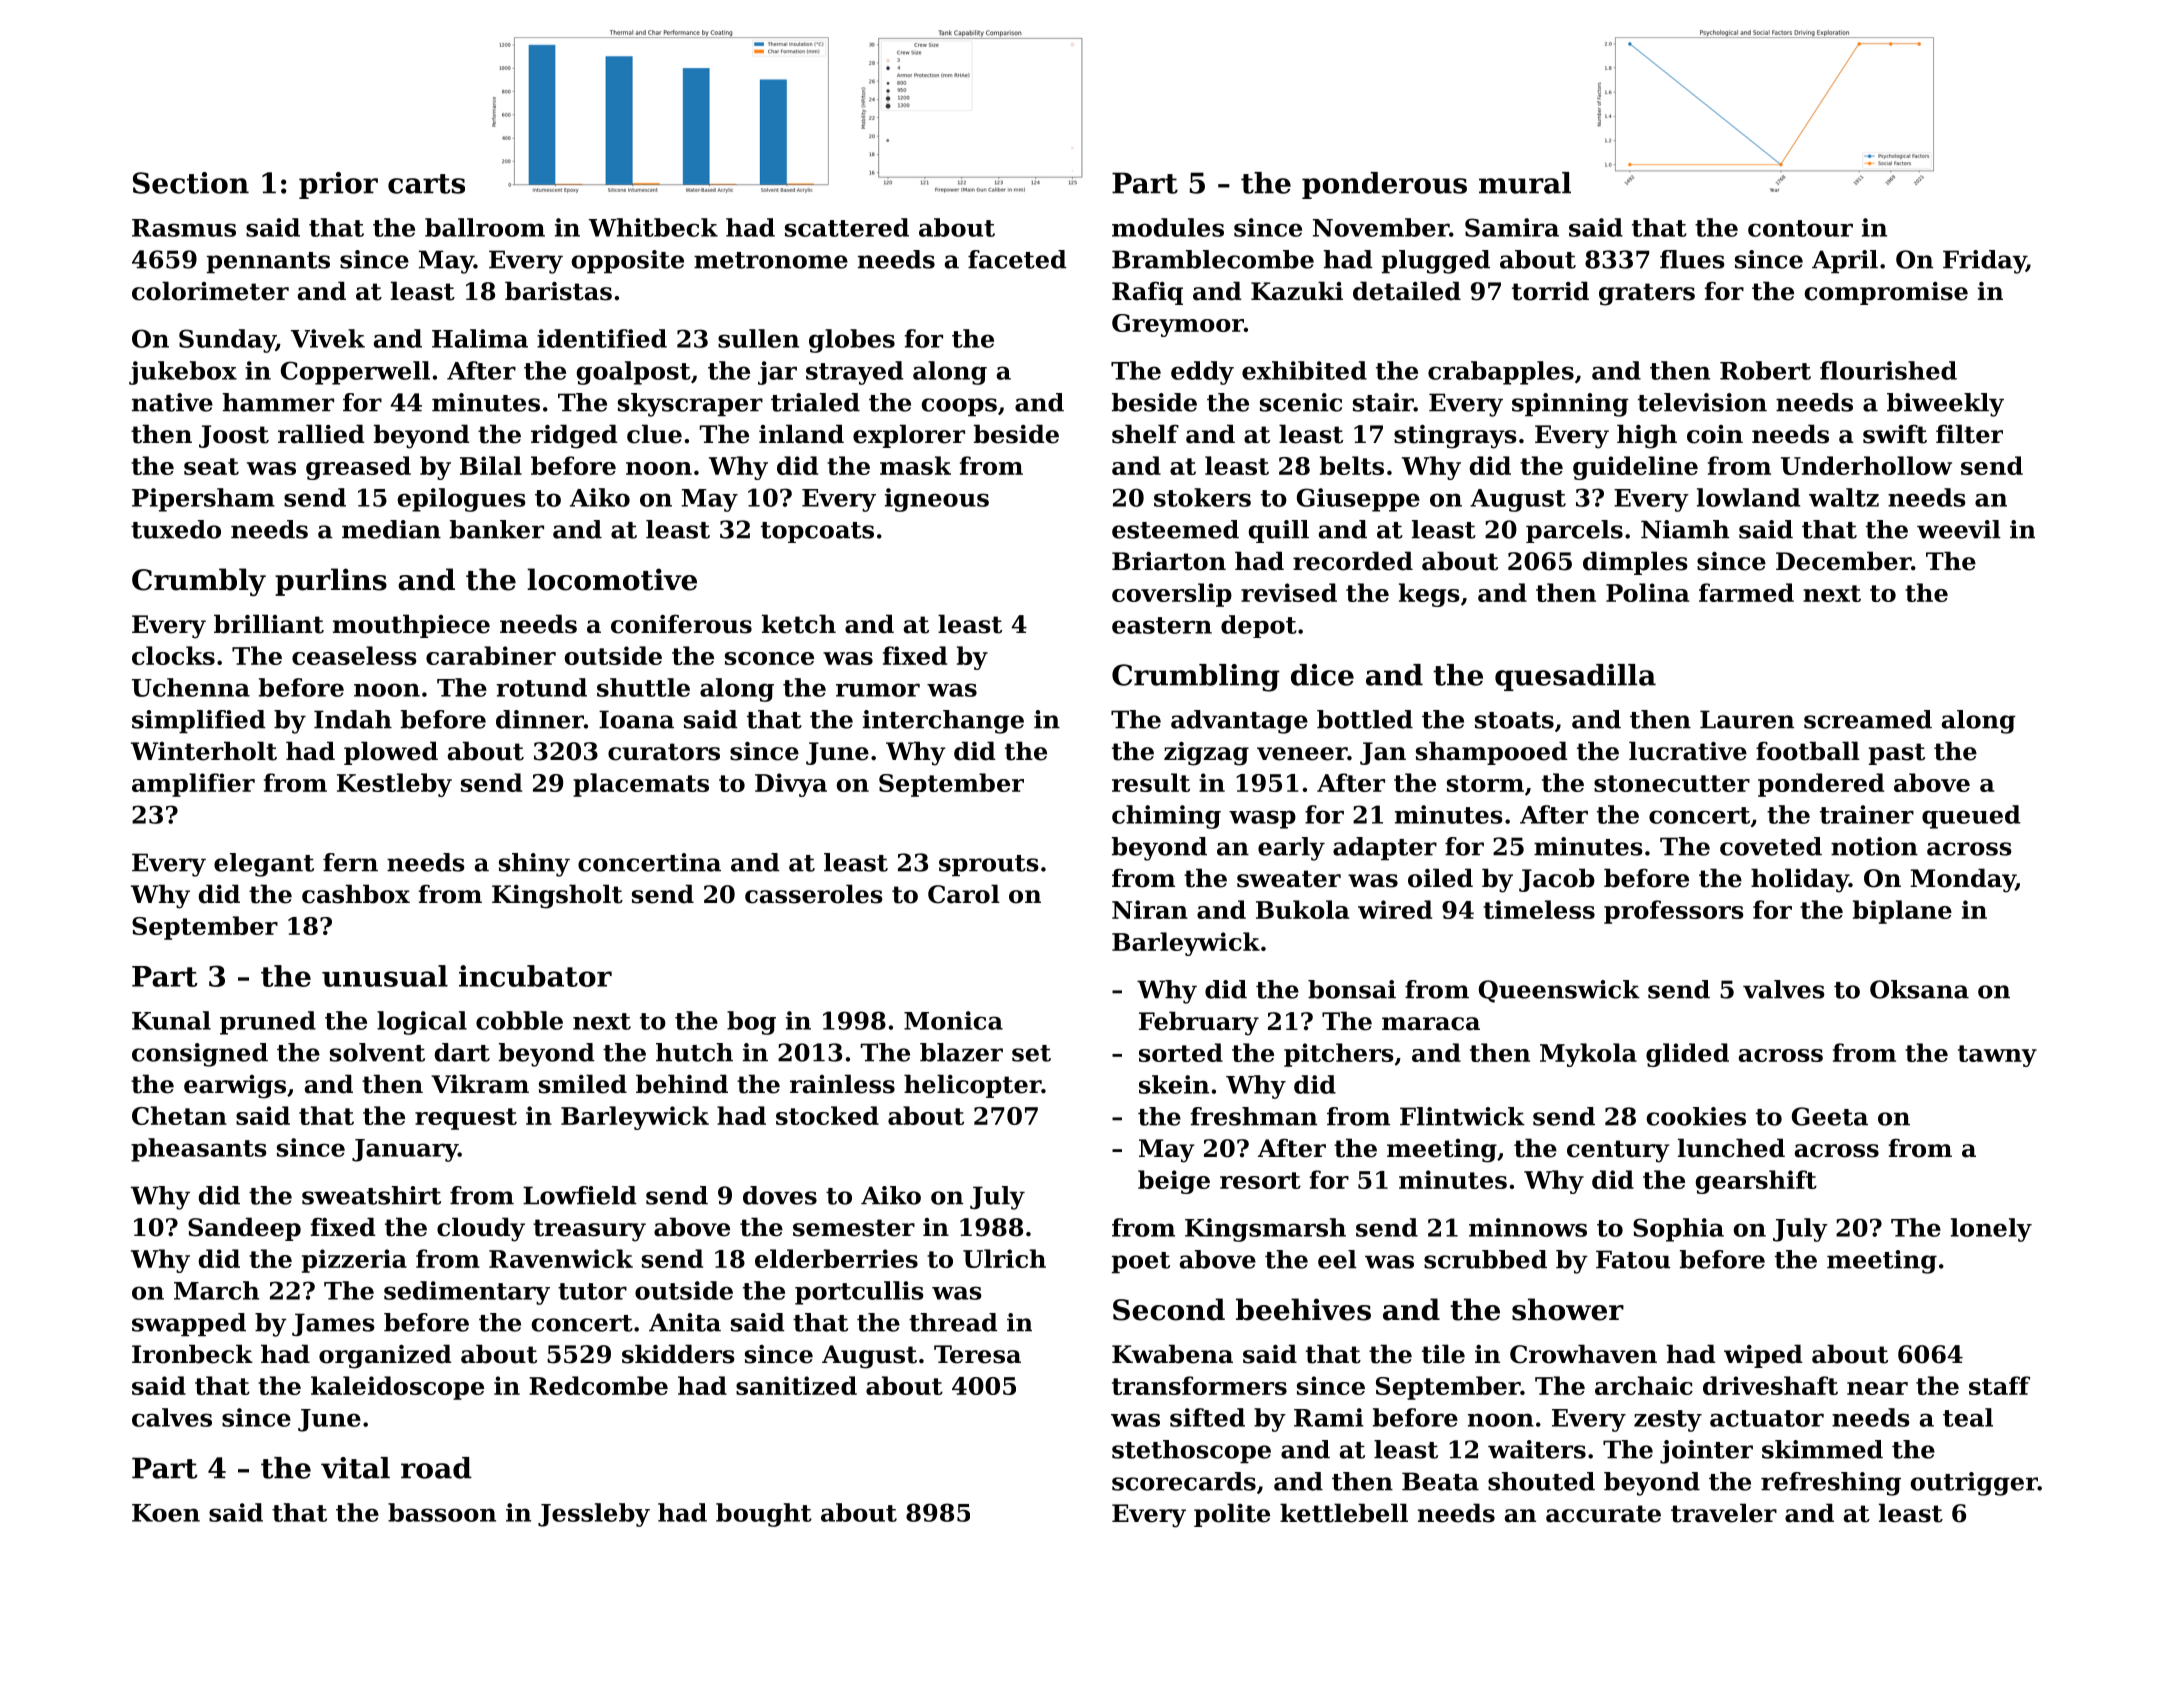 The height and width of the image is (1683, 2178). Describe the element at coordinates (1866, 465) in the image. I see `Underhollow` at that location.
